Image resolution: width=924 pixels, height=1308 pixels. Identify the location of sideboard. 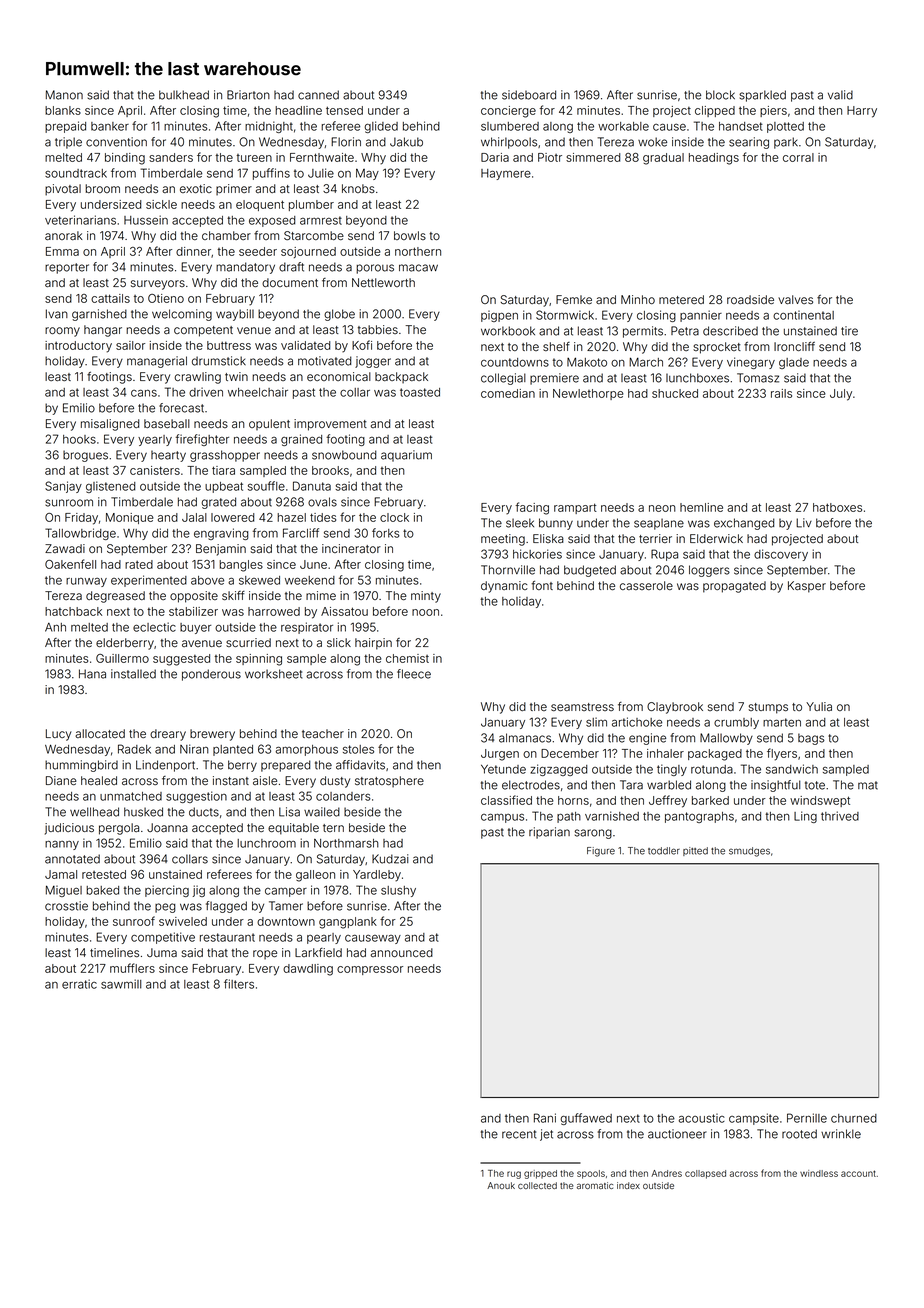
(529, 95).
